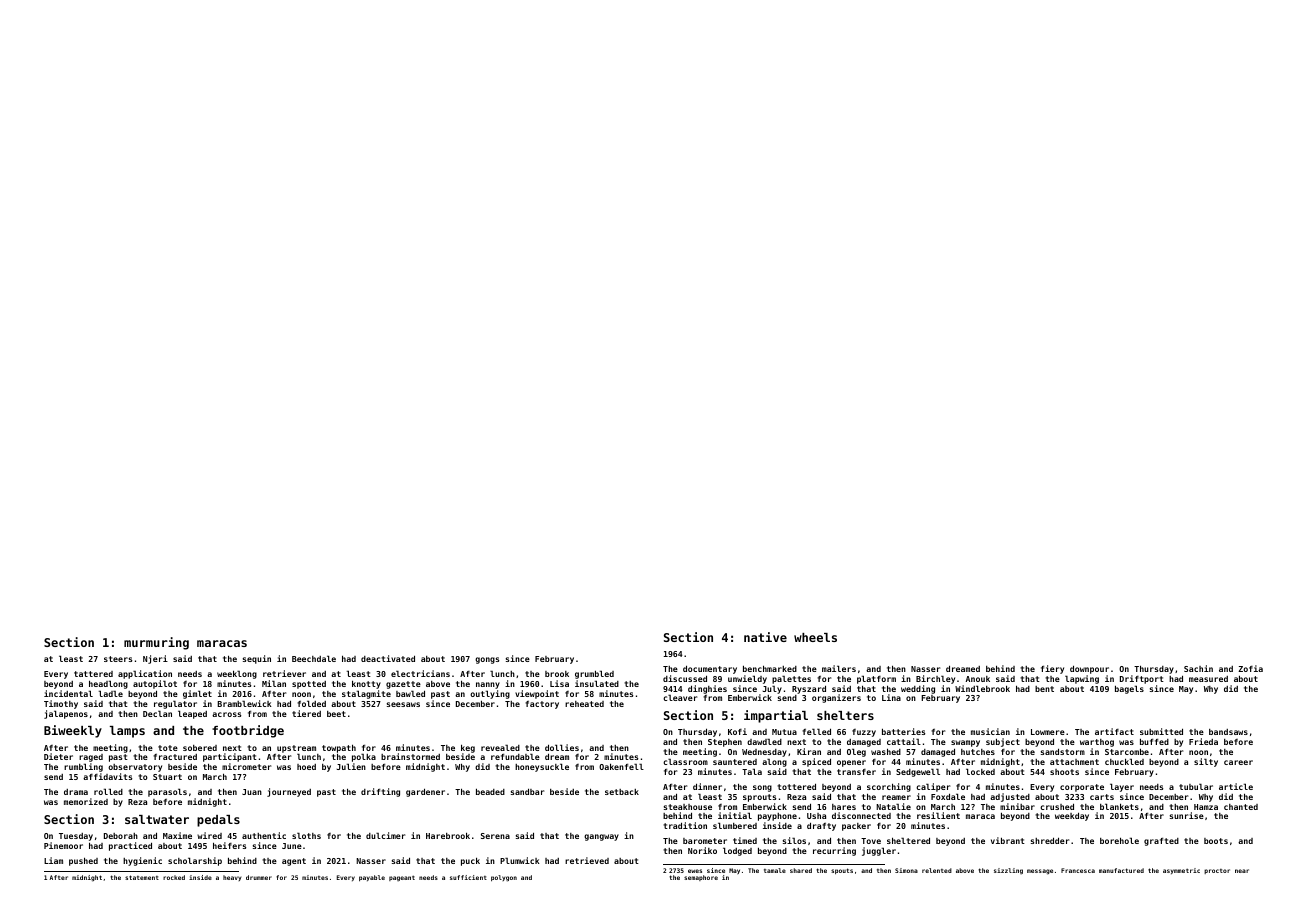 This image has width=1308, height=924. I want to click on Tuesday, so click(76, 837).
